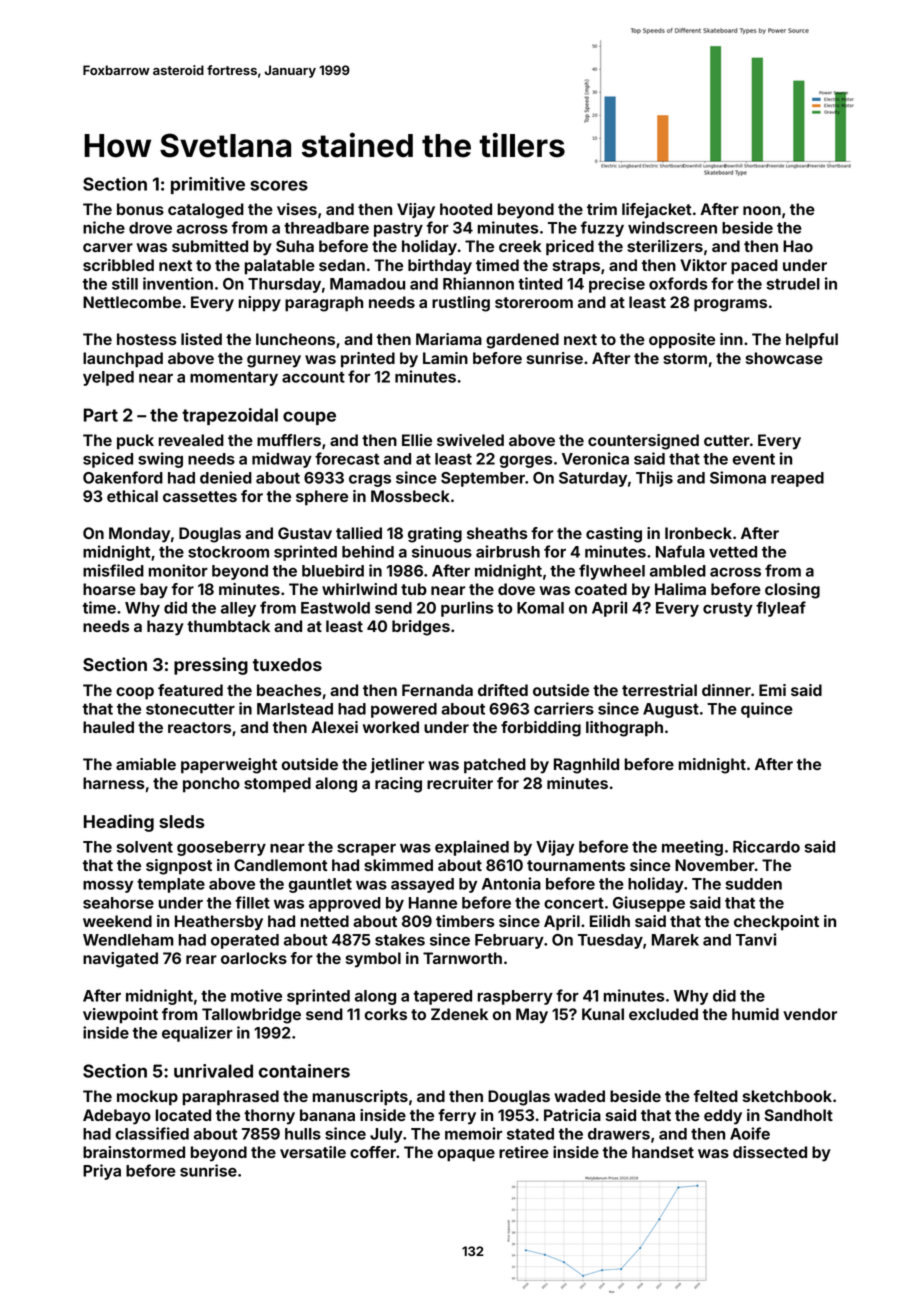  I want to click on Emi, so click(772, 690).
